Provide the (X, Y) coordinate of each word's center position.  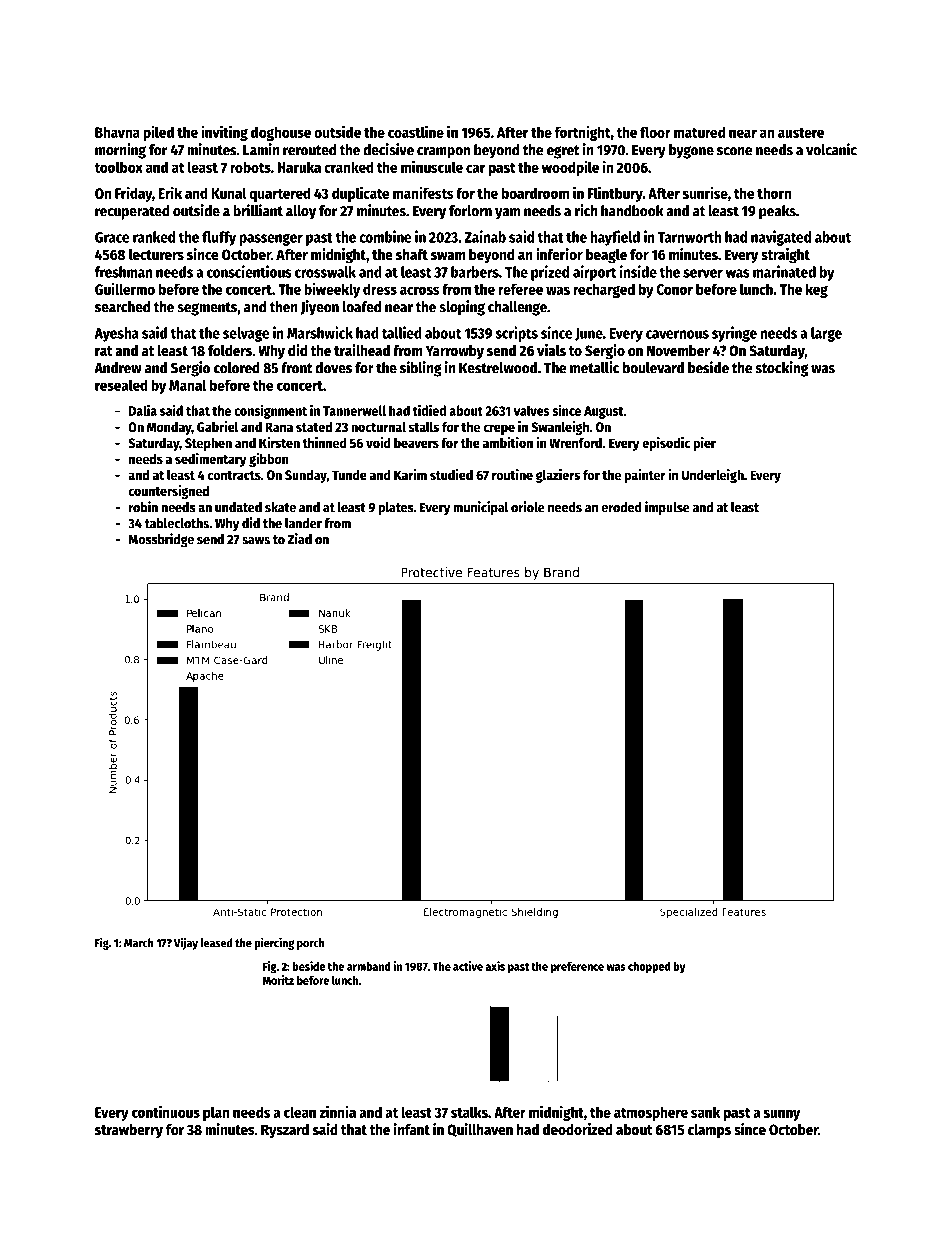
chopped (649, 968)
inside (638, 271)
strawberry (129, 1131)
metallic (594, 367)
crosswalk (325, 272)
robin (143, 507)
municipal (480, 508)
